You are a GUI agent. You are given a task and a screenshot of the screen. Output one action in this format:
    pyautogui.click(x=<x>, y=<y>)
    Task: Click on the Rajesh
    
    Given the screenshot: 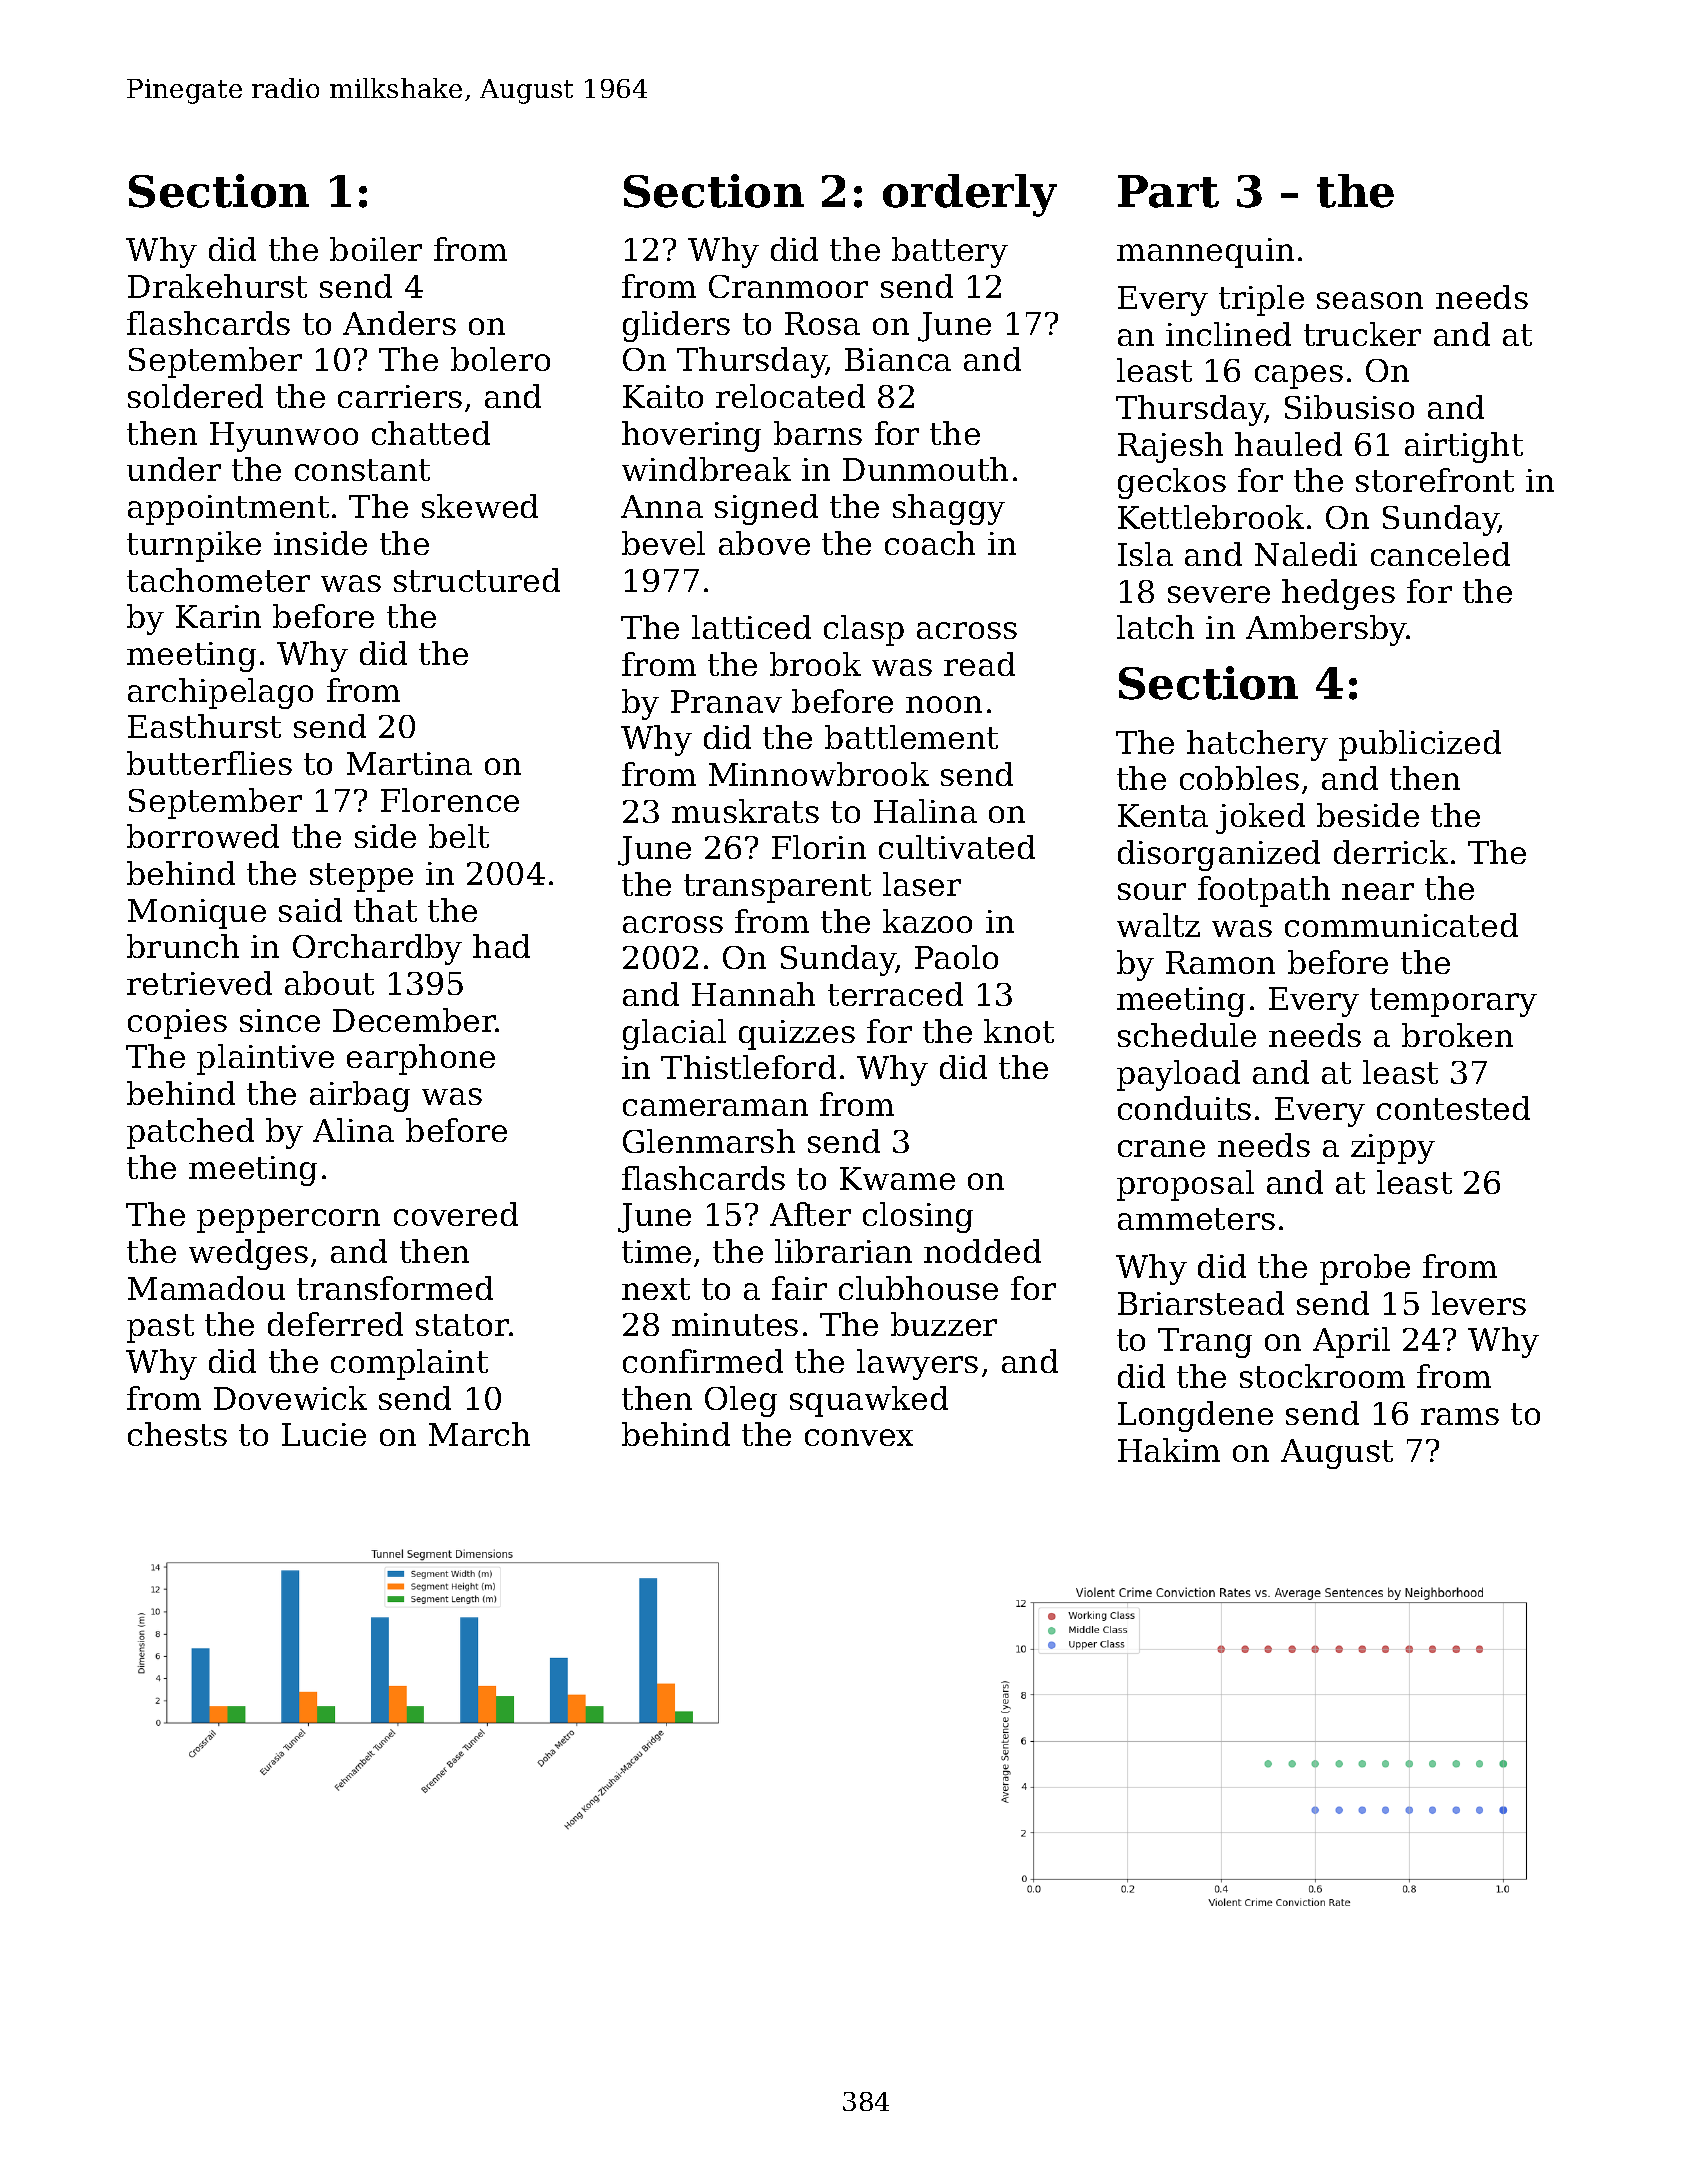 What is the action you would take?
    pyautogui.click(x=1170, y=447)
